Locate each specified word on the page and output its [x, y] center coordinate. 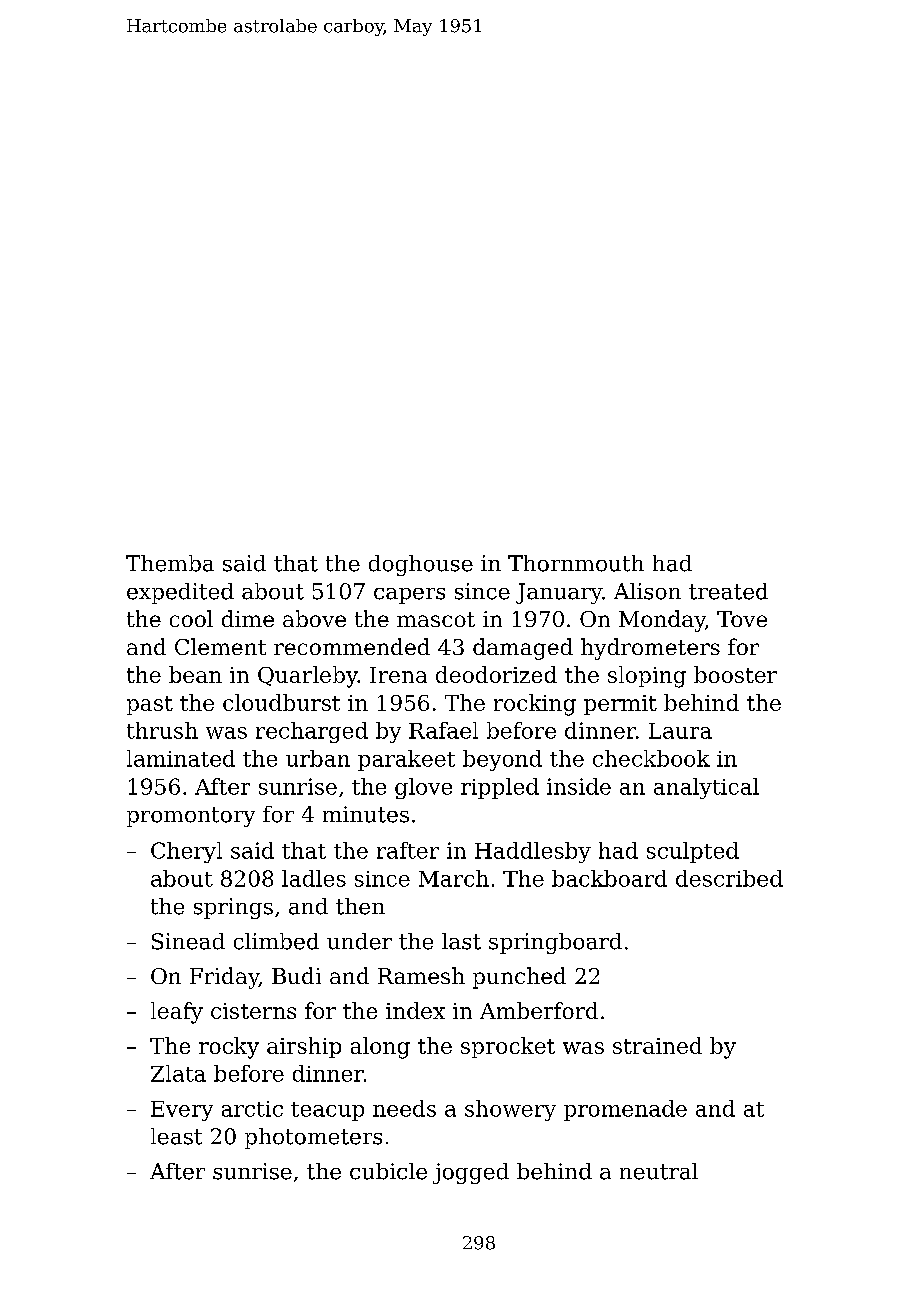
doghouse [421, 565]
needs [404, 1108]
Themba [170, 563]
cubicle [388, 1171]
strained [657, 1045]
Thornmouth [576, 563]
